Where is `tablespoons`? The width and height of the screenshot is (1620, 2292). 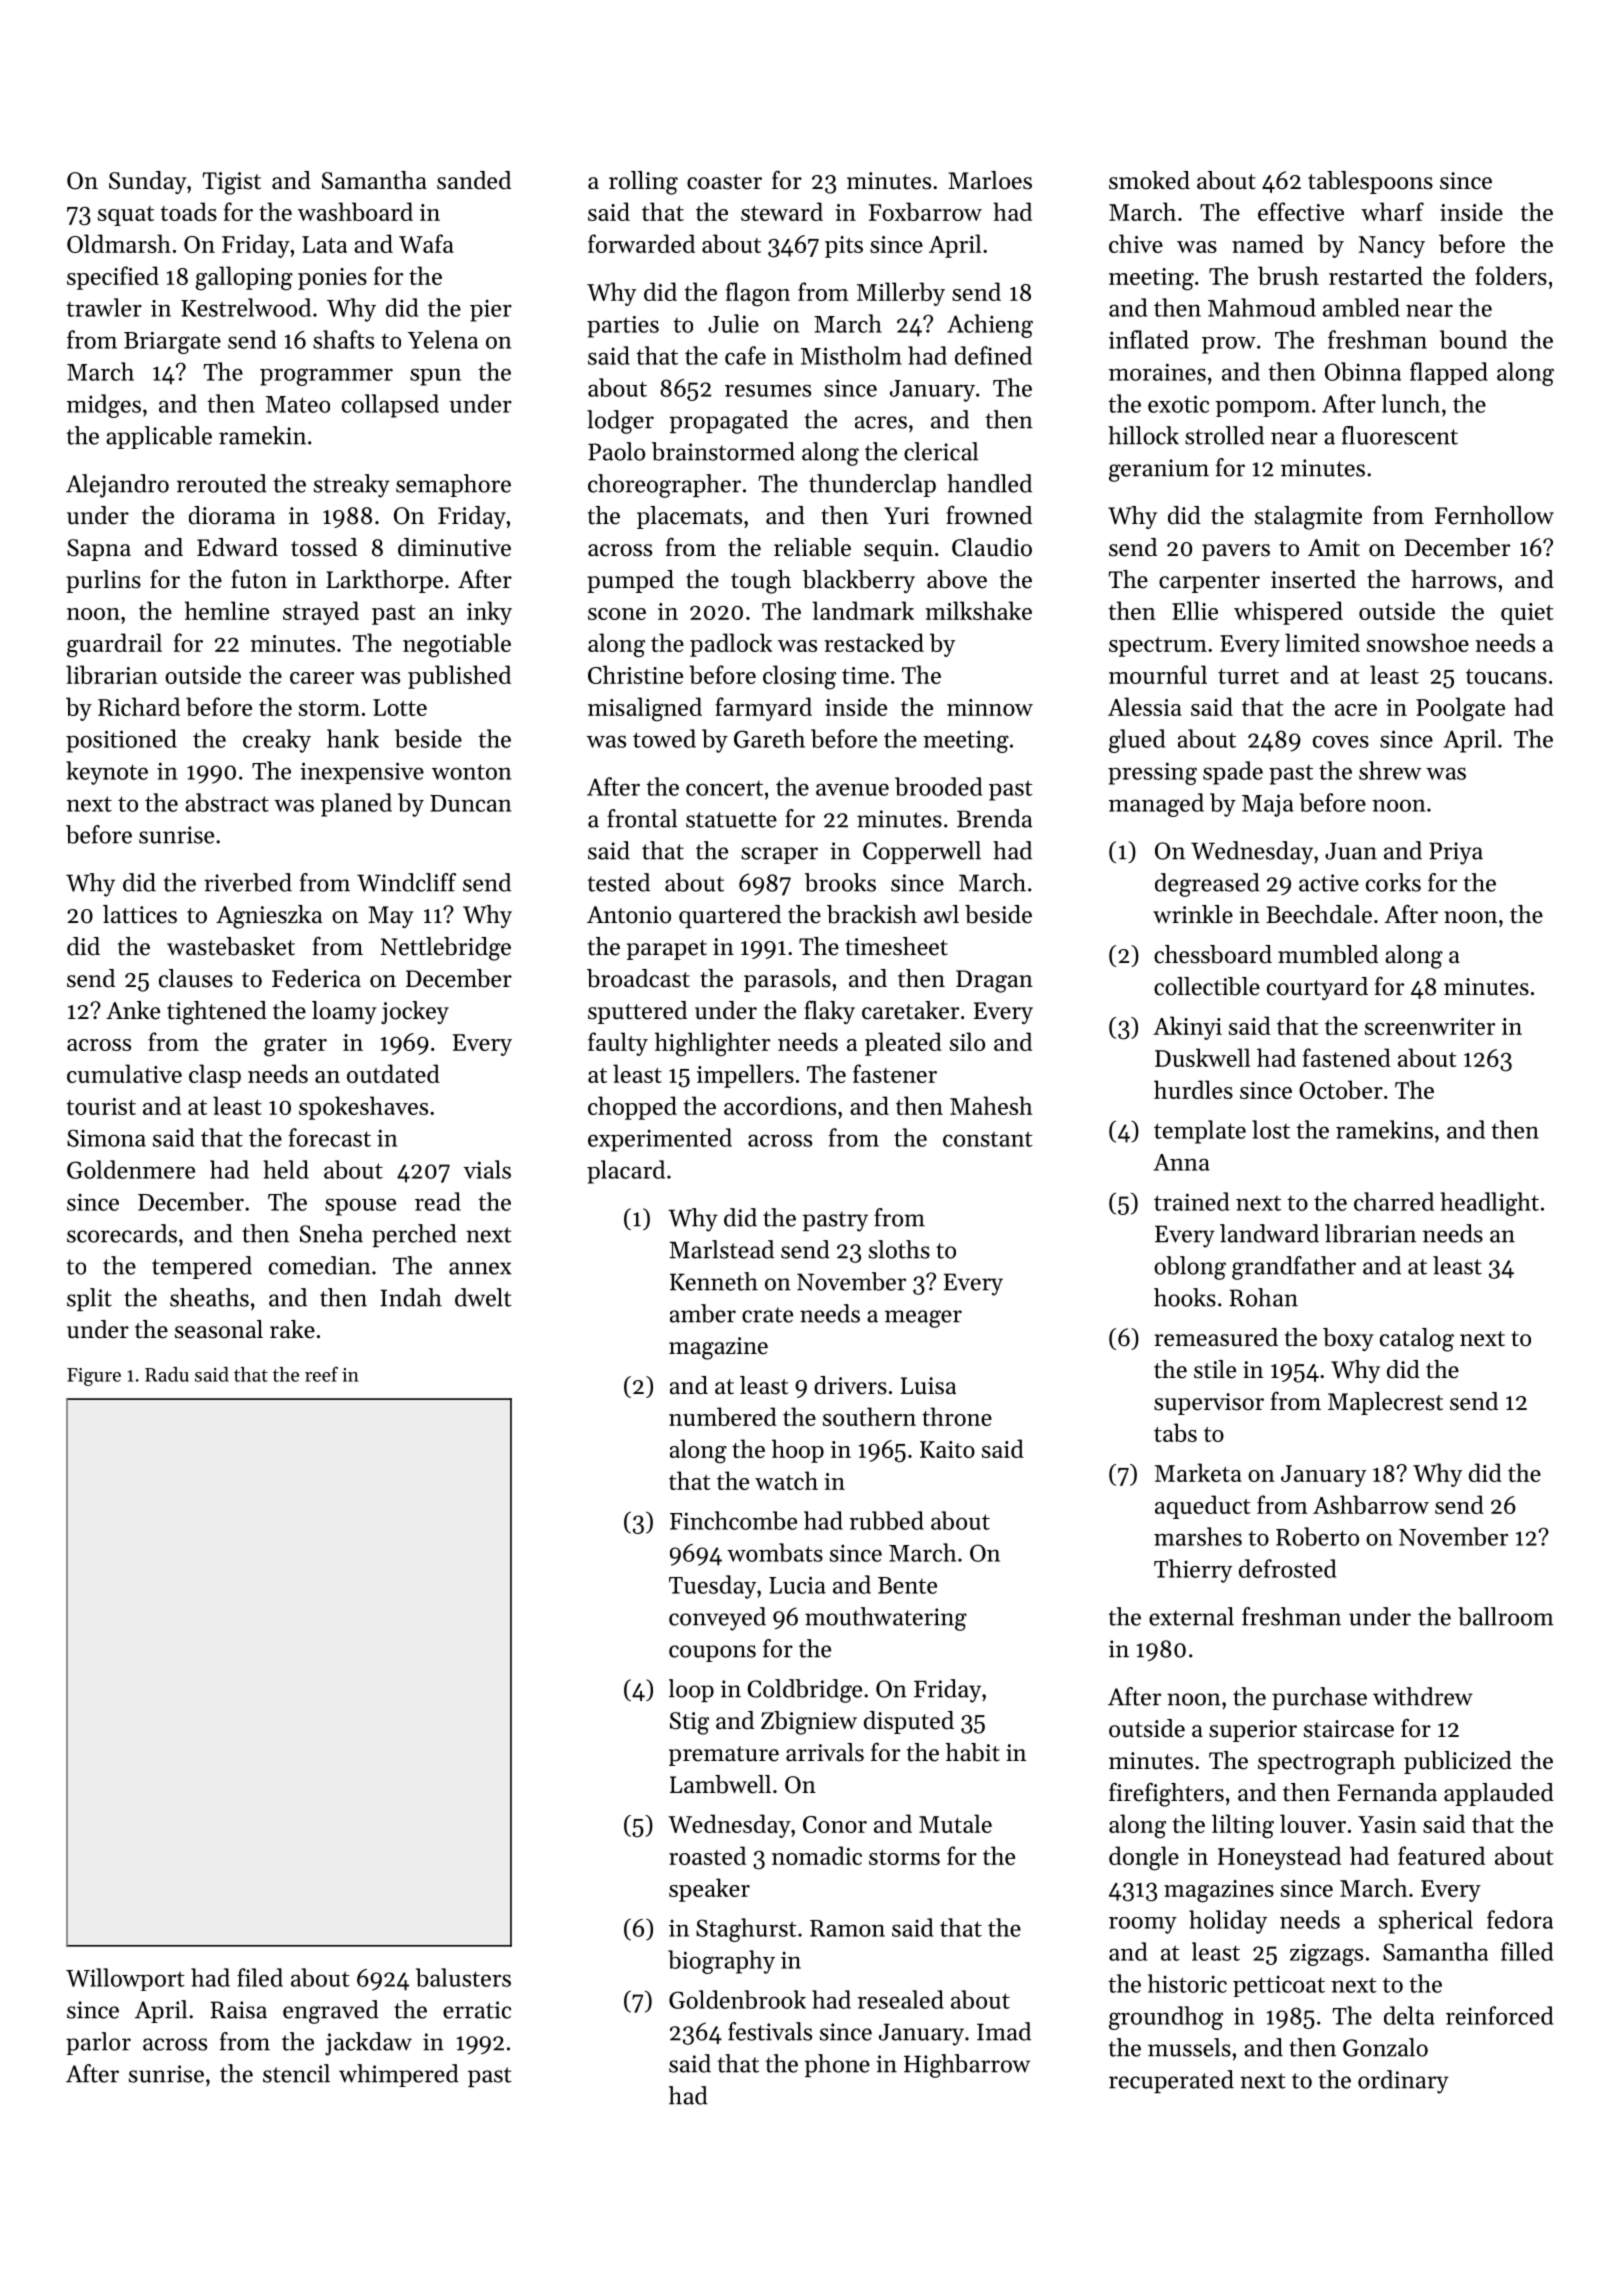 tablespoons is located at coordinates (1370, 182).
